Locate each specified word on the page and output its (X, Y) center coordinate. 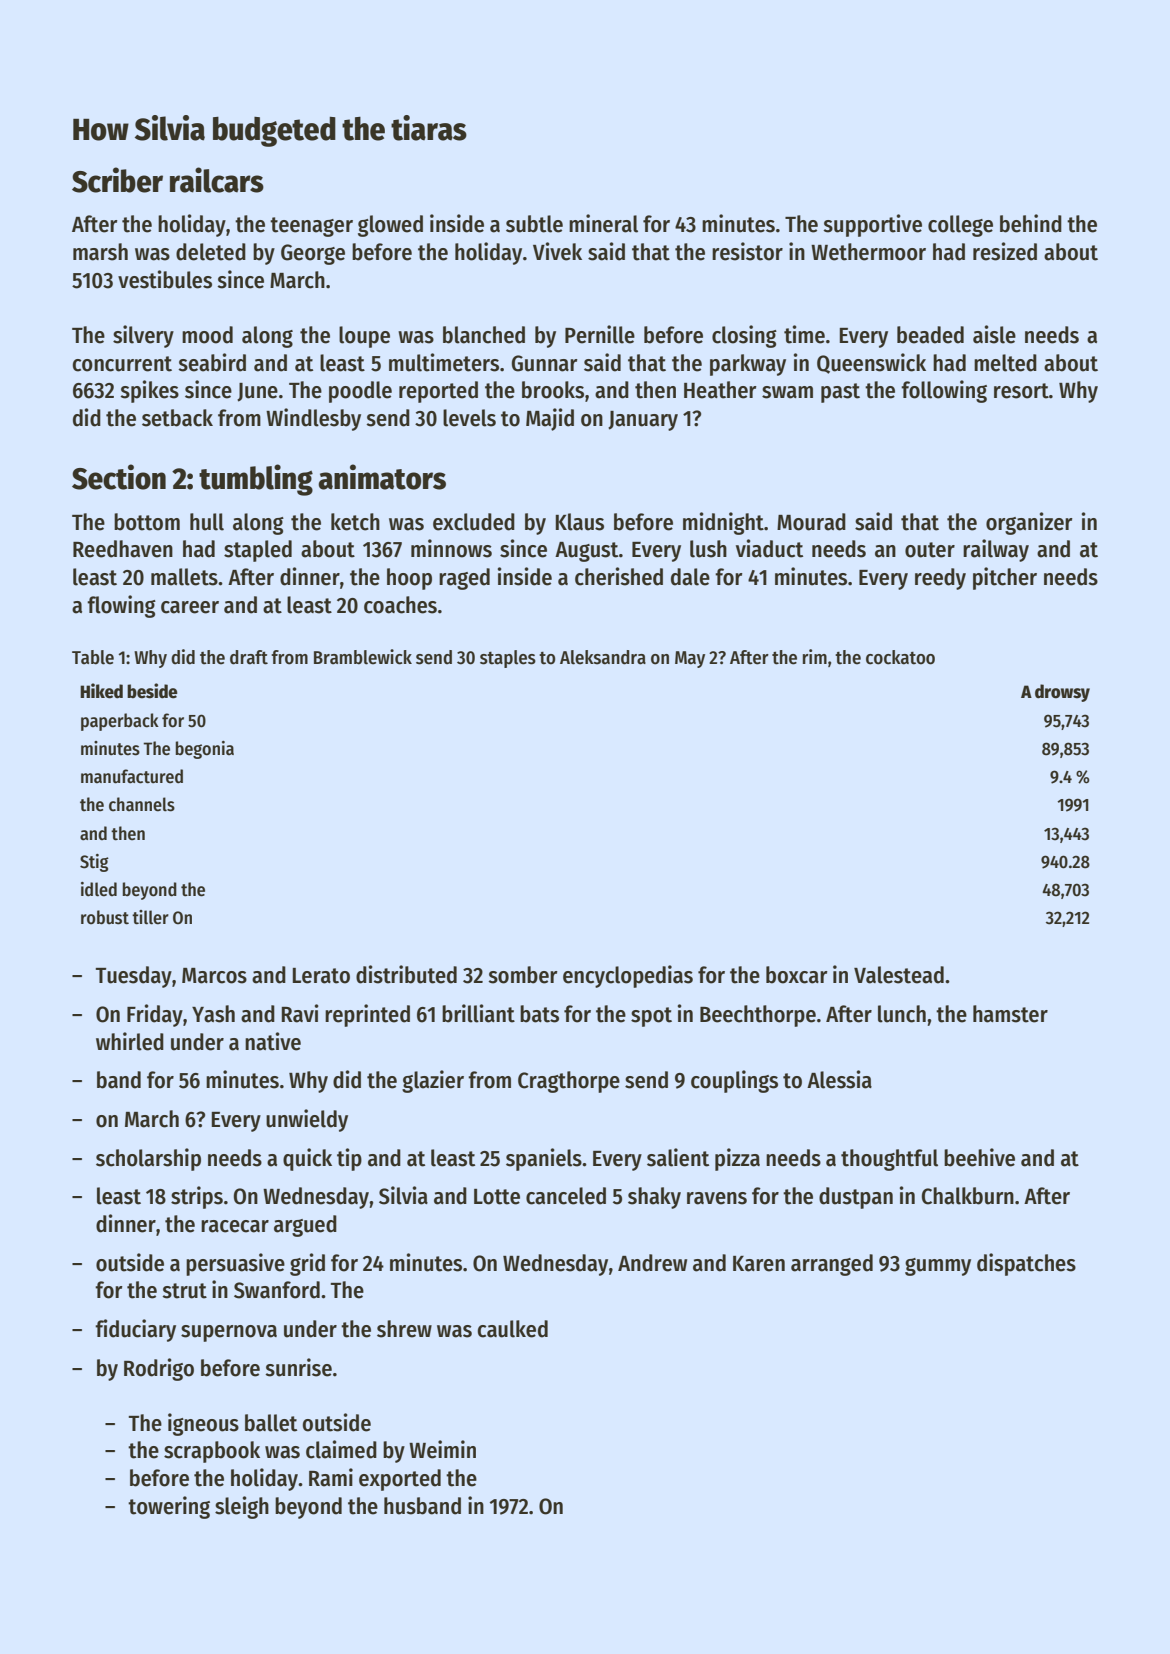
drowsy (1062, 693)
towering (169, 1507)
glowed (390, 226)
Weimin (442, 1449)
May (690, 659)
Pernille (600, 334)
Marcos (214, 976)
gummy (938, 1267)
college (960, 226)
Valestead (899, 975)
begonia (204, 750)
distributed (406, 974)
